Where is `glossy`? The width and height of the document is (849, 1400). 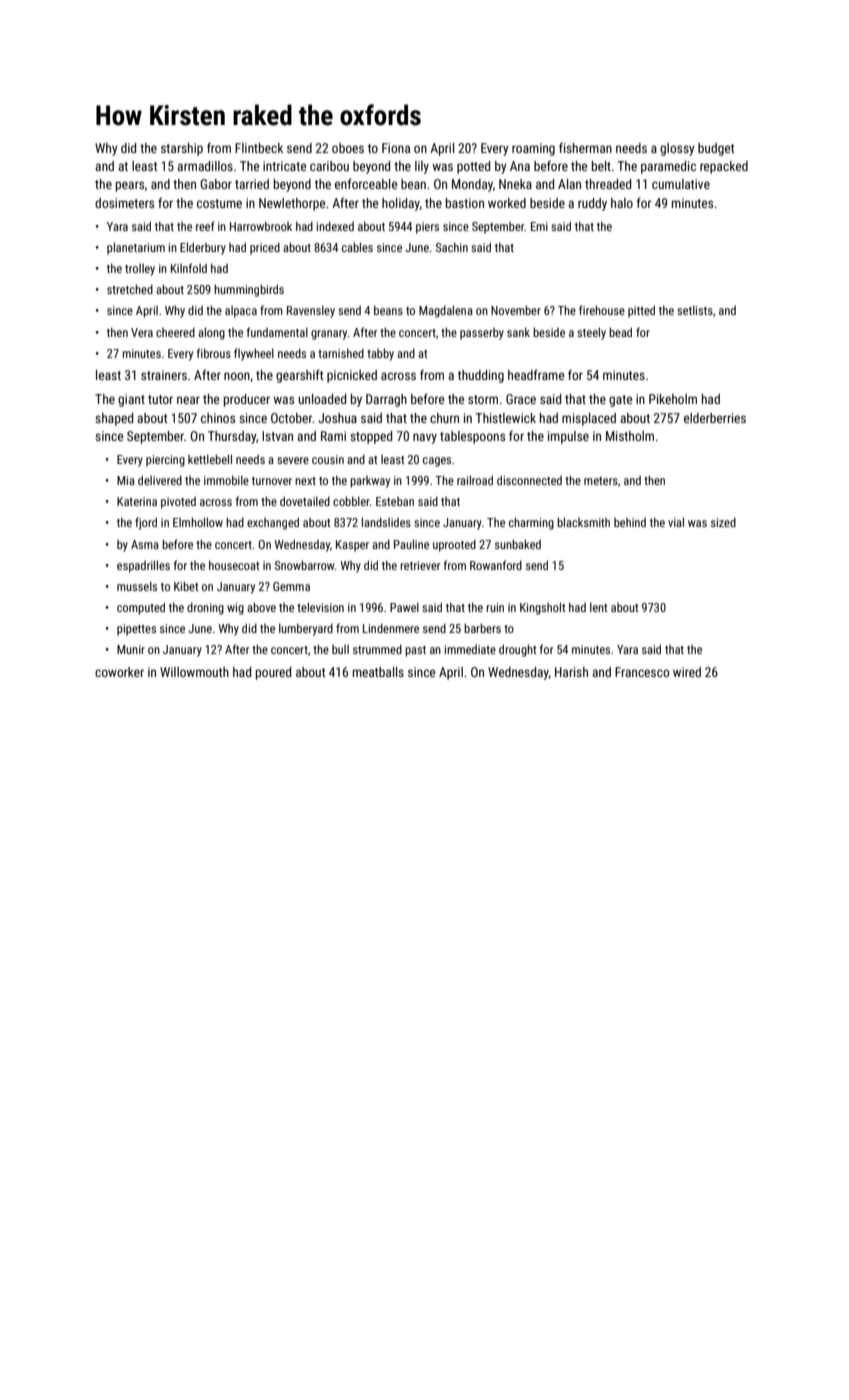 glossy is located at coordinates (677, 149).
